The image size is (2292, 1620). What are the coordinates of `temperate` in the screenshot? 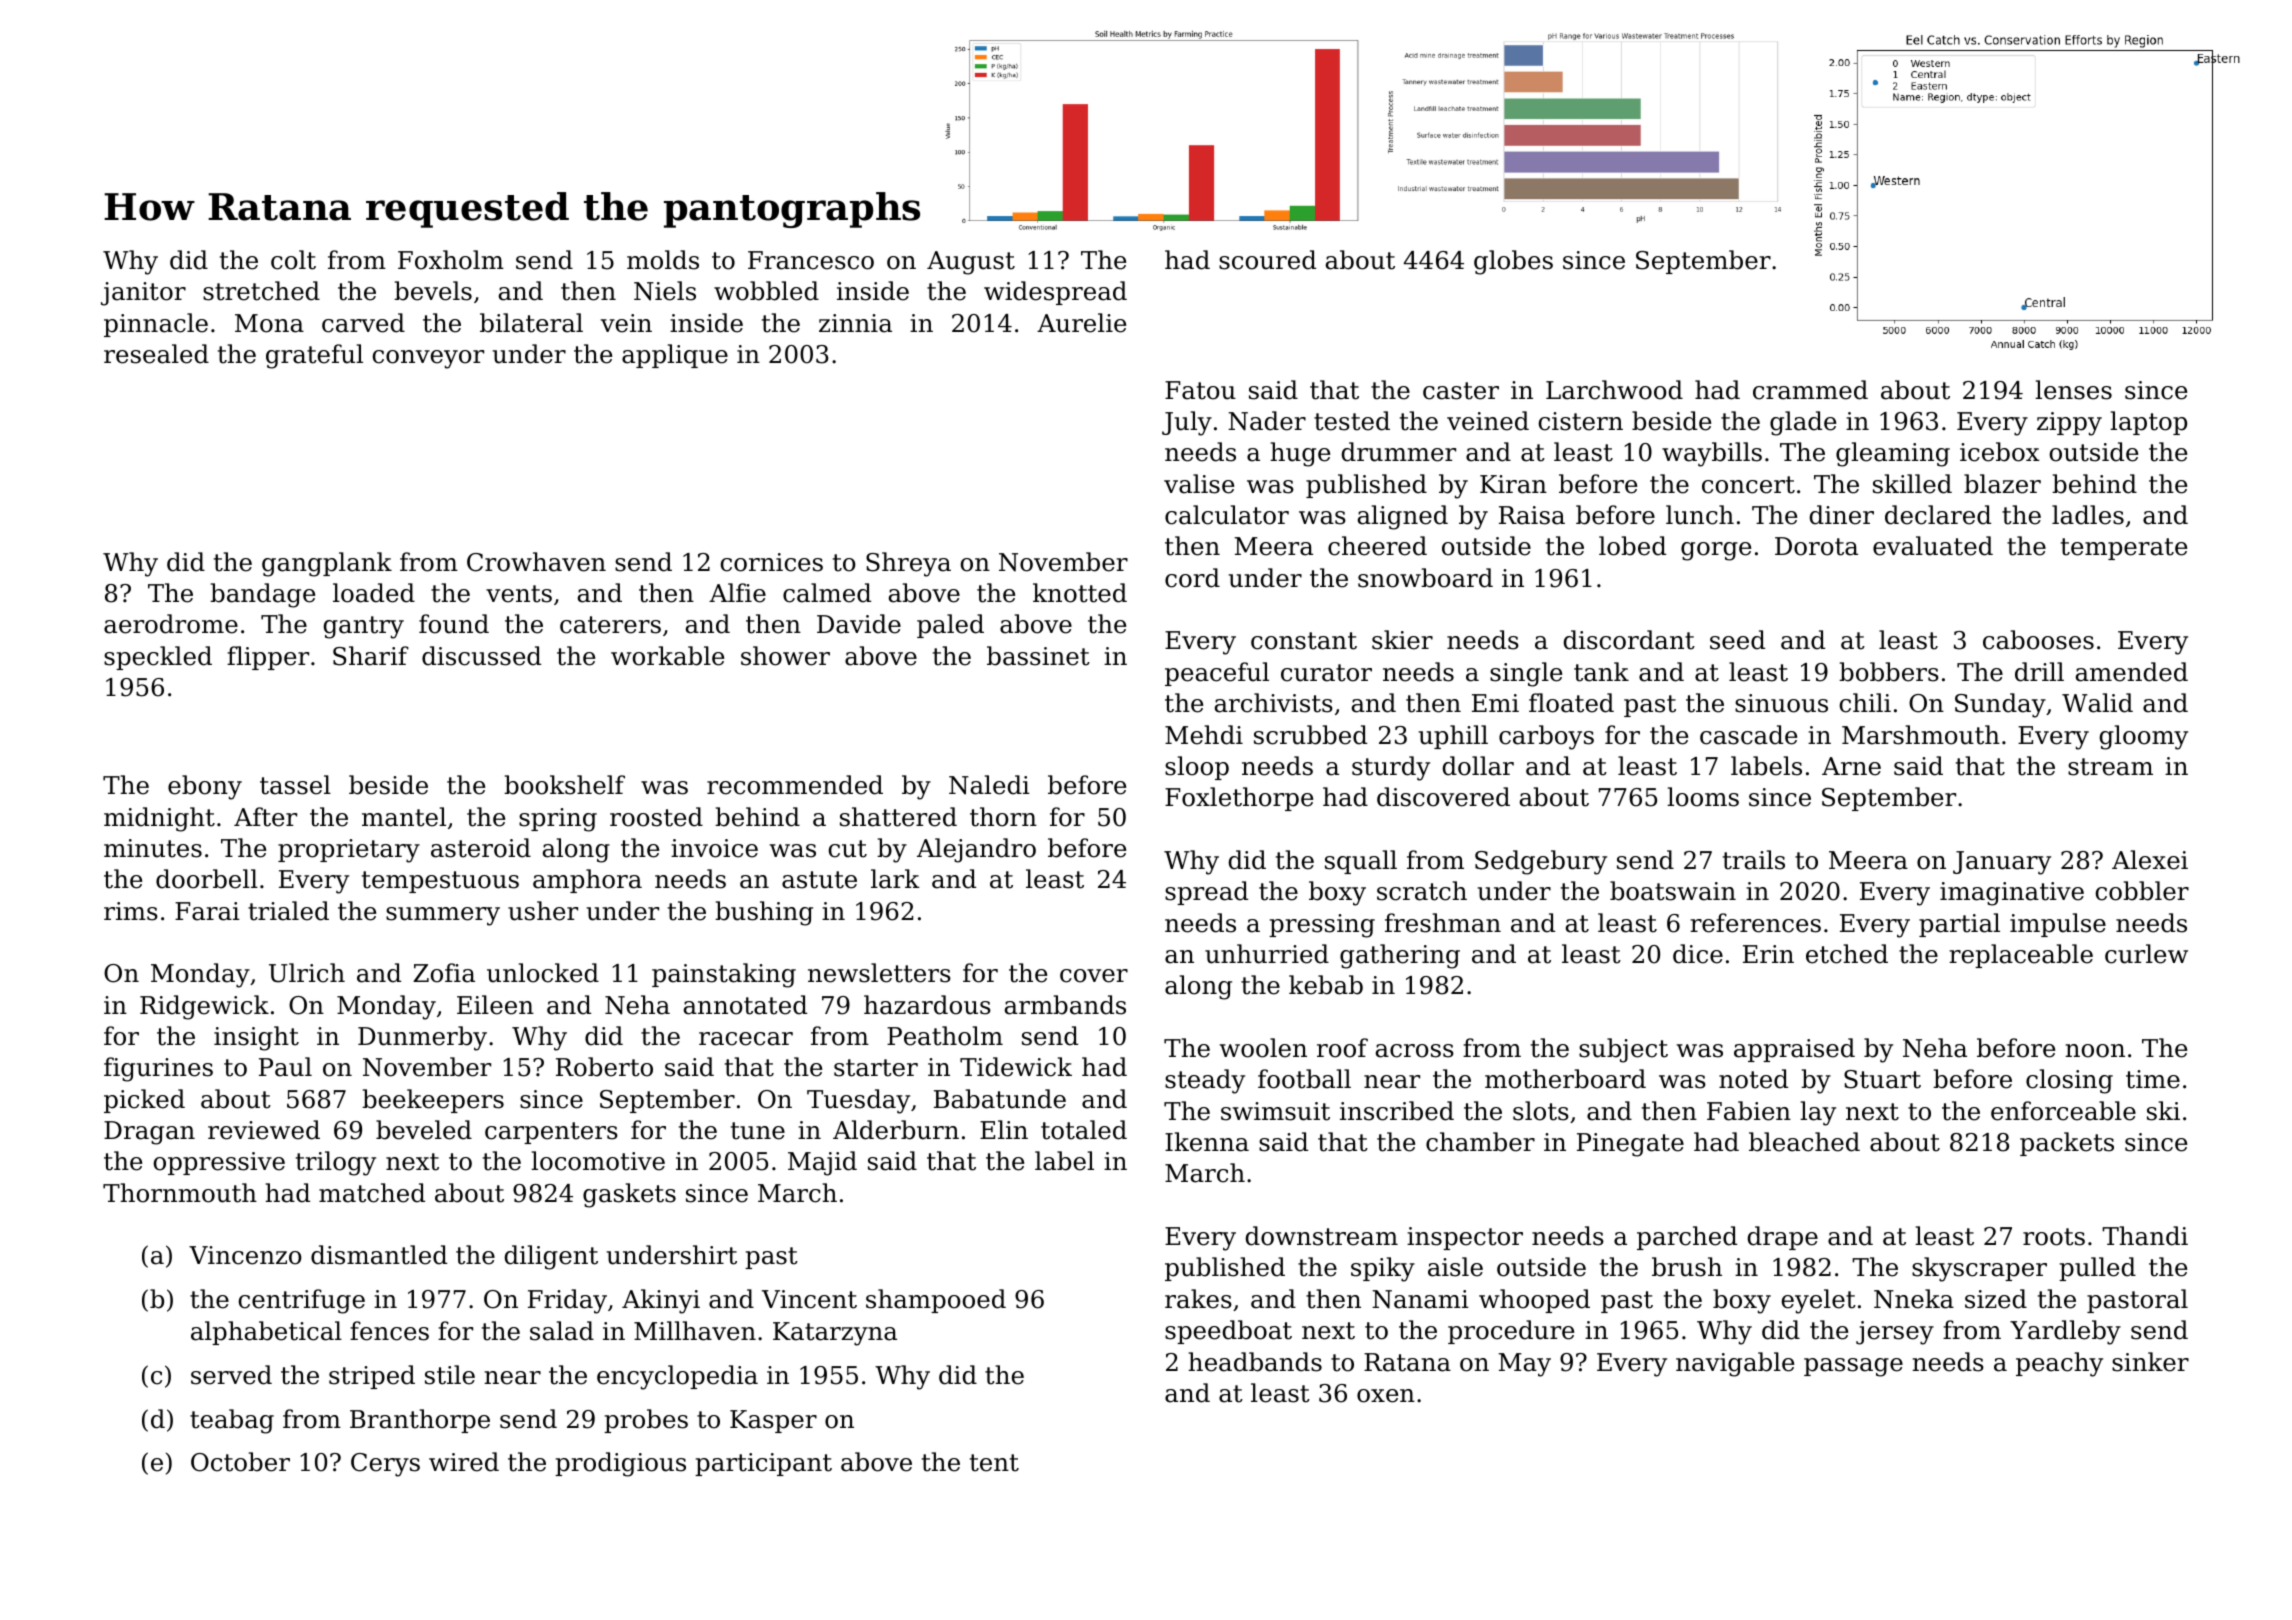 It's located at (2124, 549).
